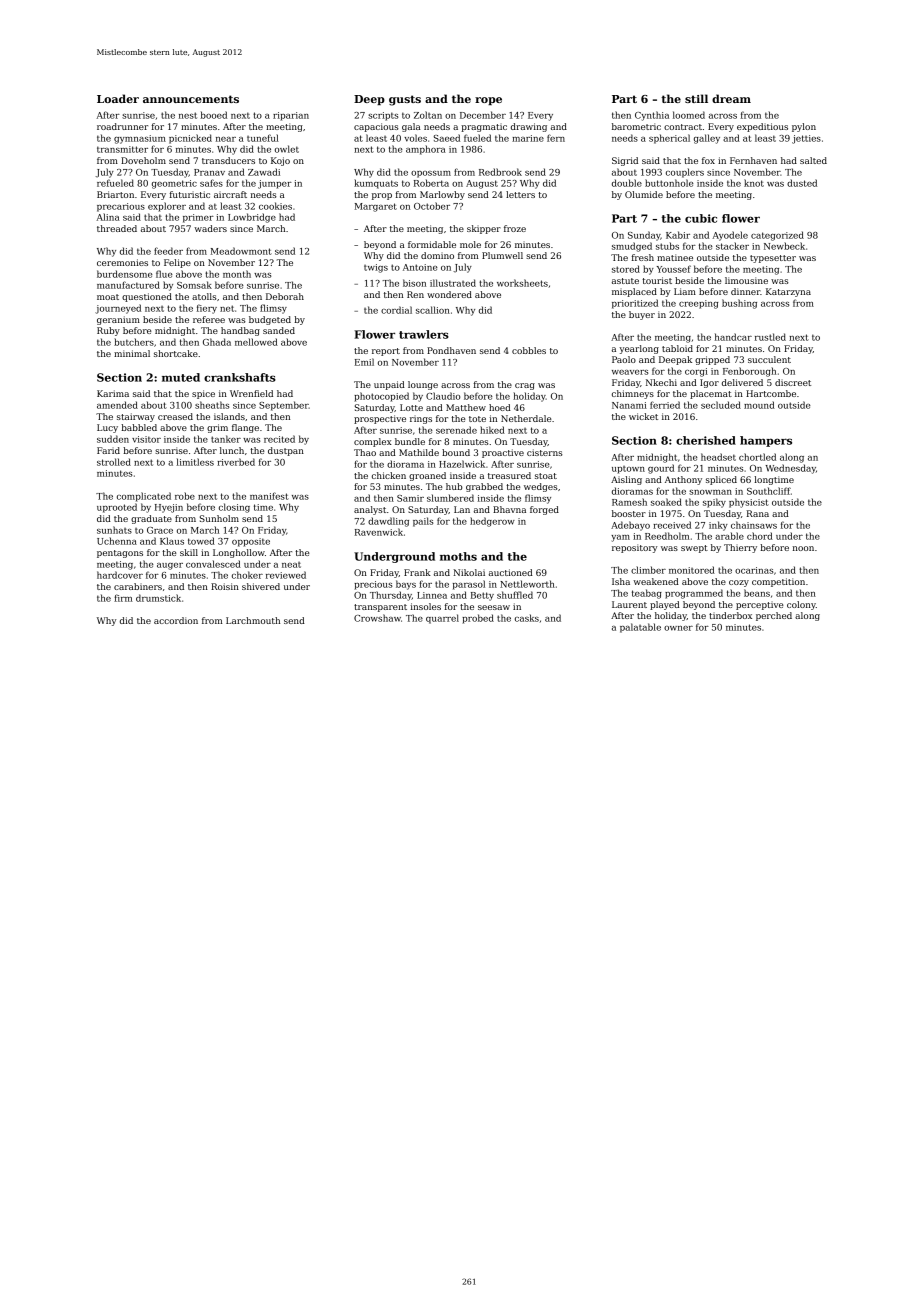  What do you see at coordinates (665, 405) in the document?
I see `ferried` at bounding box center [665, 405].
